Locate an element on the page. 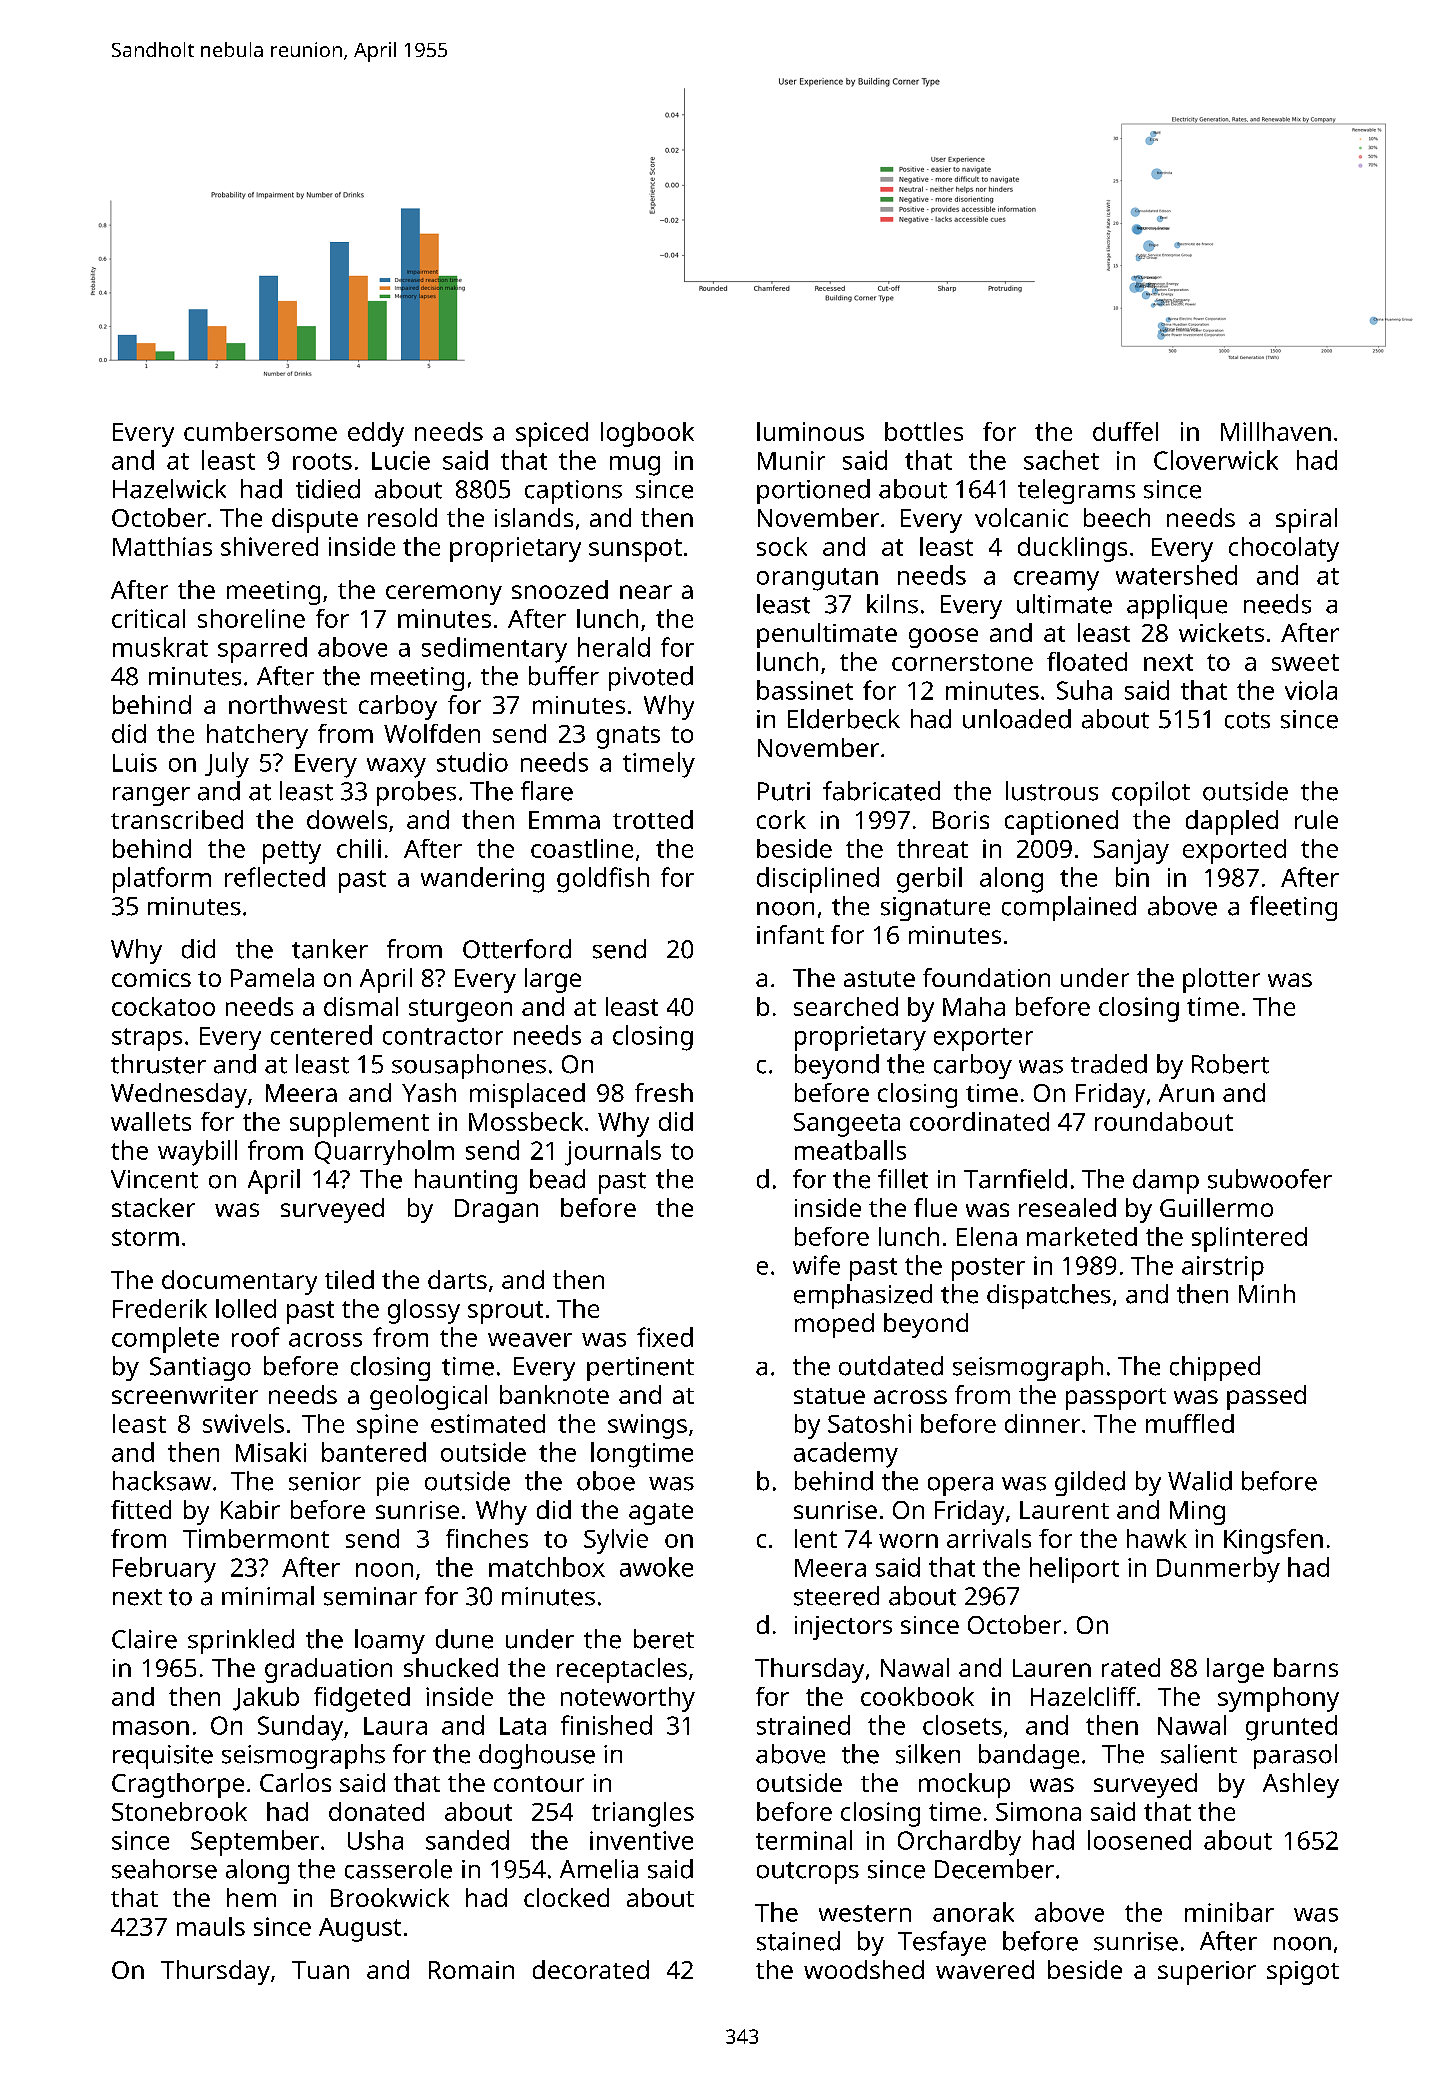  stained is located at coordinates (798, 1941).
